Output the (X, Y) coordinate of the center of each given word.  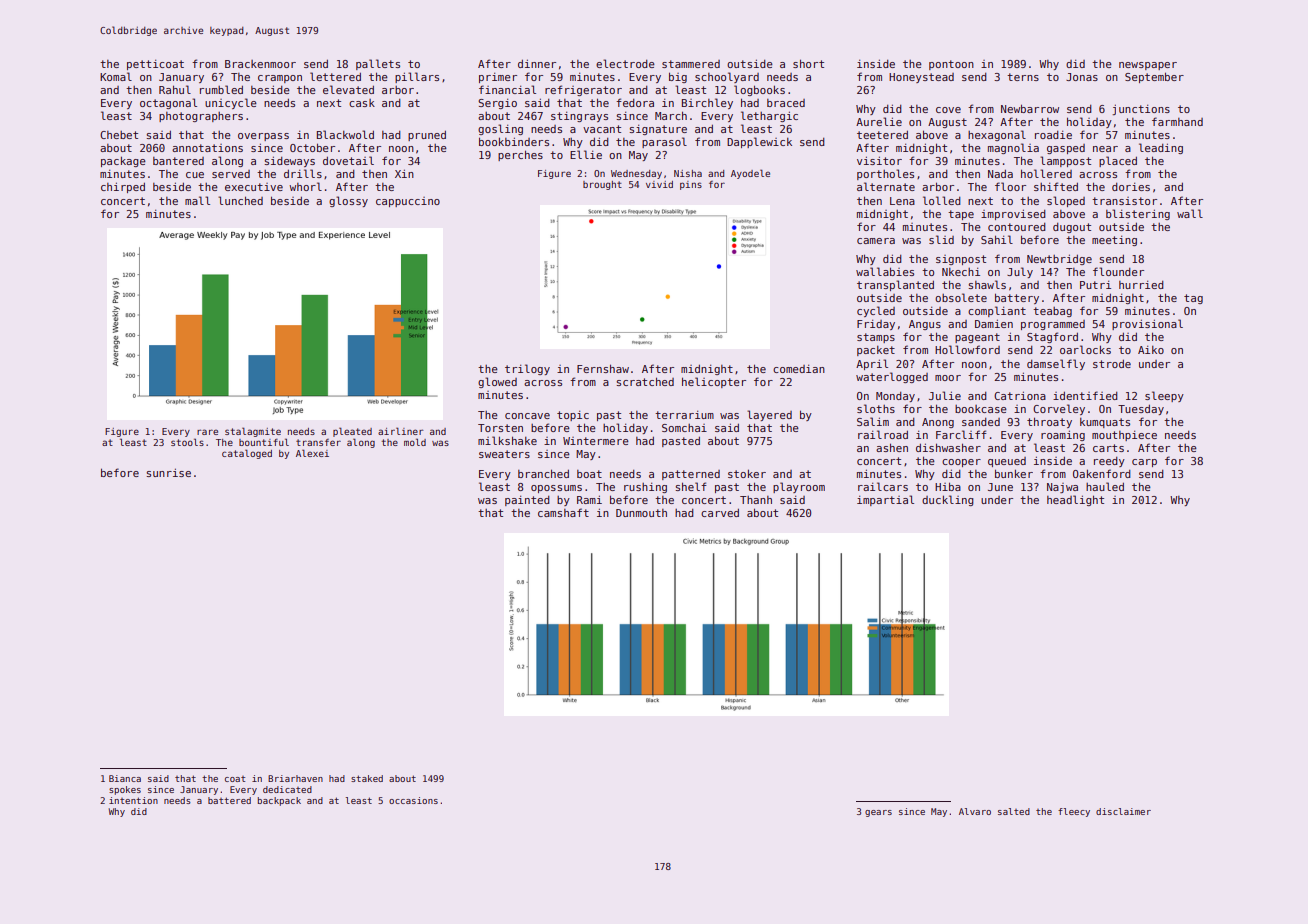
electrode (625, 63)
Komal (116, 76)
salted (1014, 811)
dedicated (287, 789)
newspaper (1148, 66)
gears (878, 813)
